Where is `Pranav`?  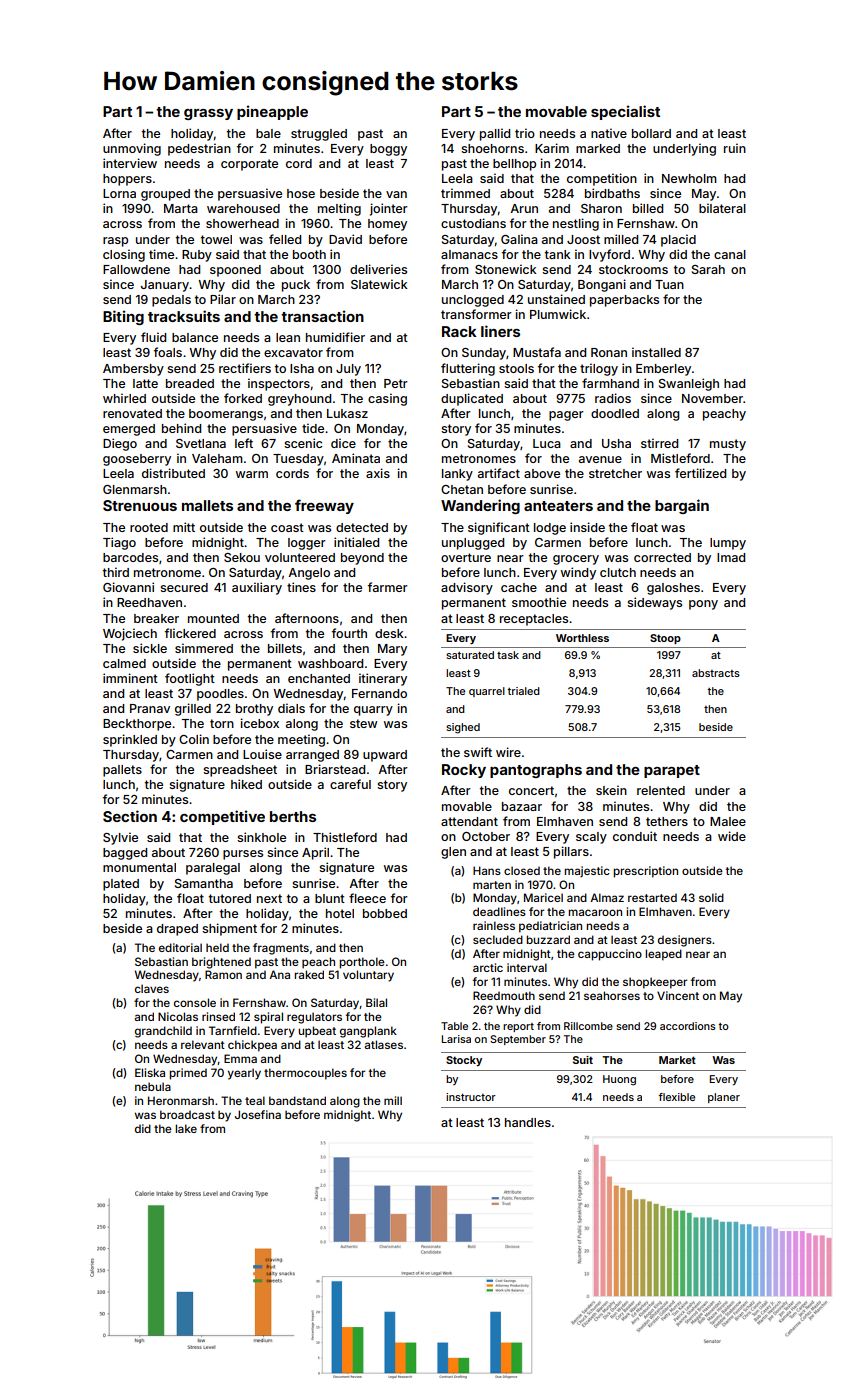
Pranav is located at coordinates (150, 708).
